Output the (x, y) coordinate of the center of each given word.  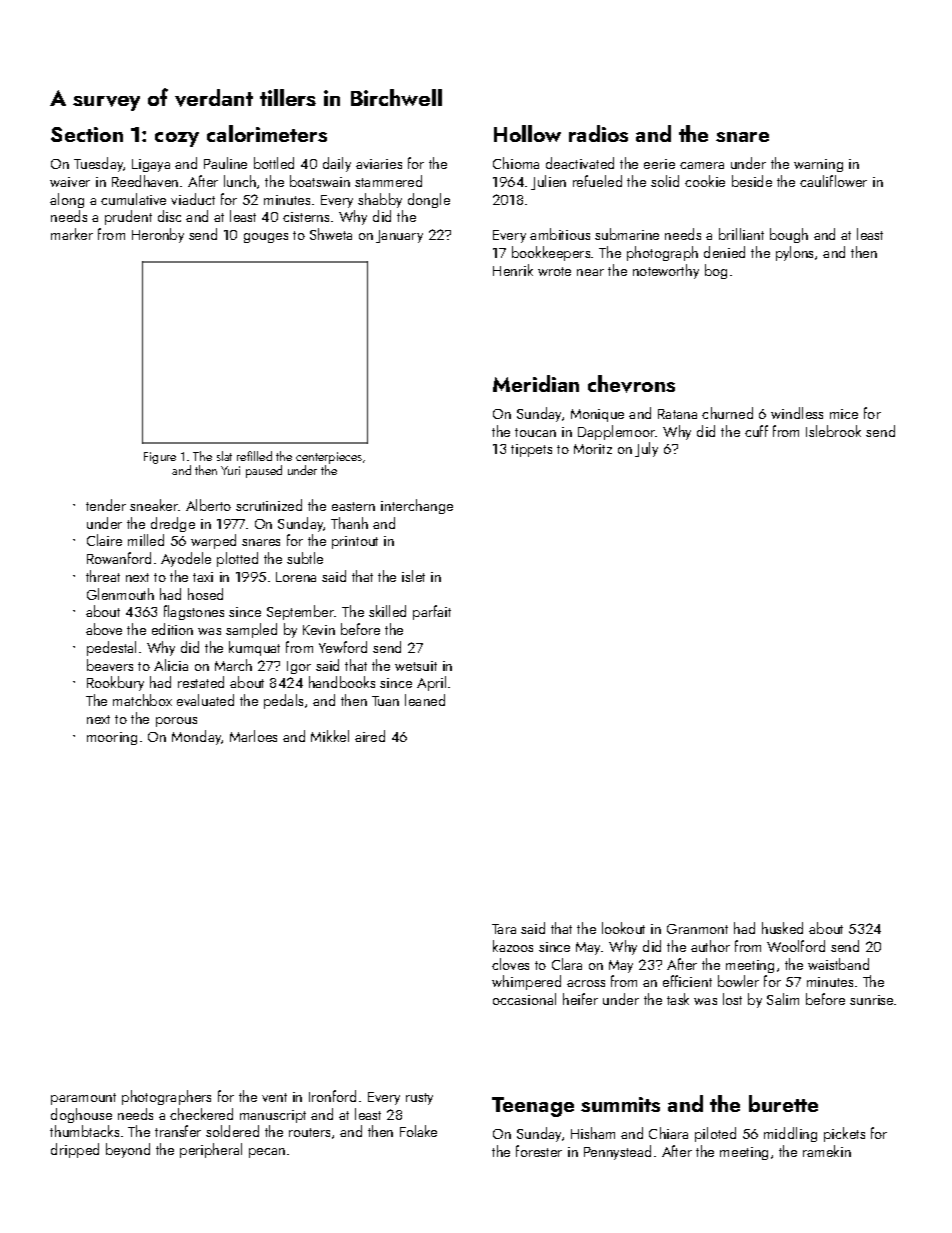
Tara (504, 929)
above (104, 629)
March (233, 665)
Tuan (385, 701)
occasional (524, 999)
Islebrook (833, 431)
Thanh (349, 523)
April (431, 683)
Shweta (331, 234)
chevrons (631, 384)
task (678, 999)
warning (818, 165)
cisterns (306, 217)
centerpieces (329, 458)
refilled (254, 456)
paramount (83, 1099)
